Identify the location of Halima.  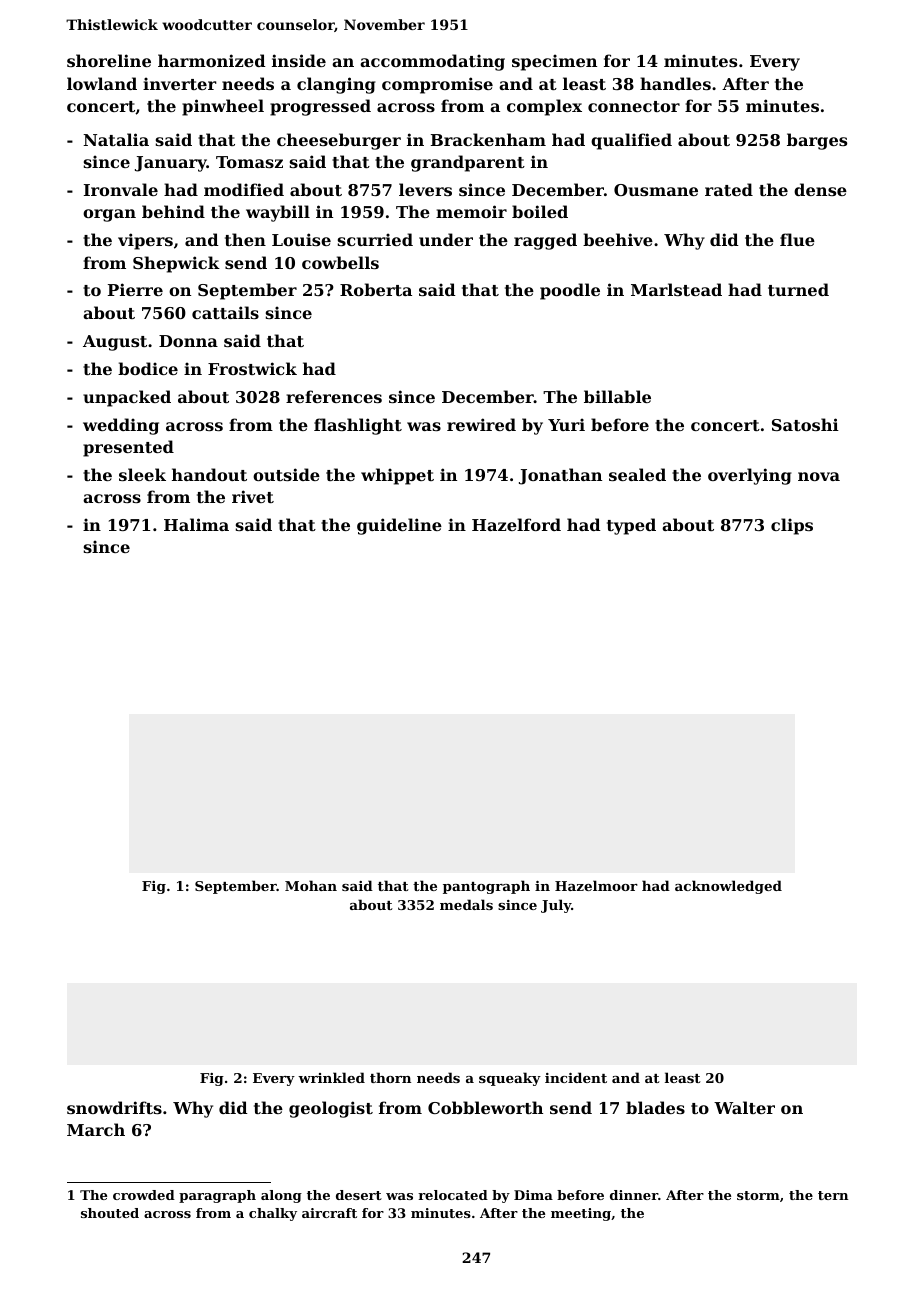
(196, 524).
